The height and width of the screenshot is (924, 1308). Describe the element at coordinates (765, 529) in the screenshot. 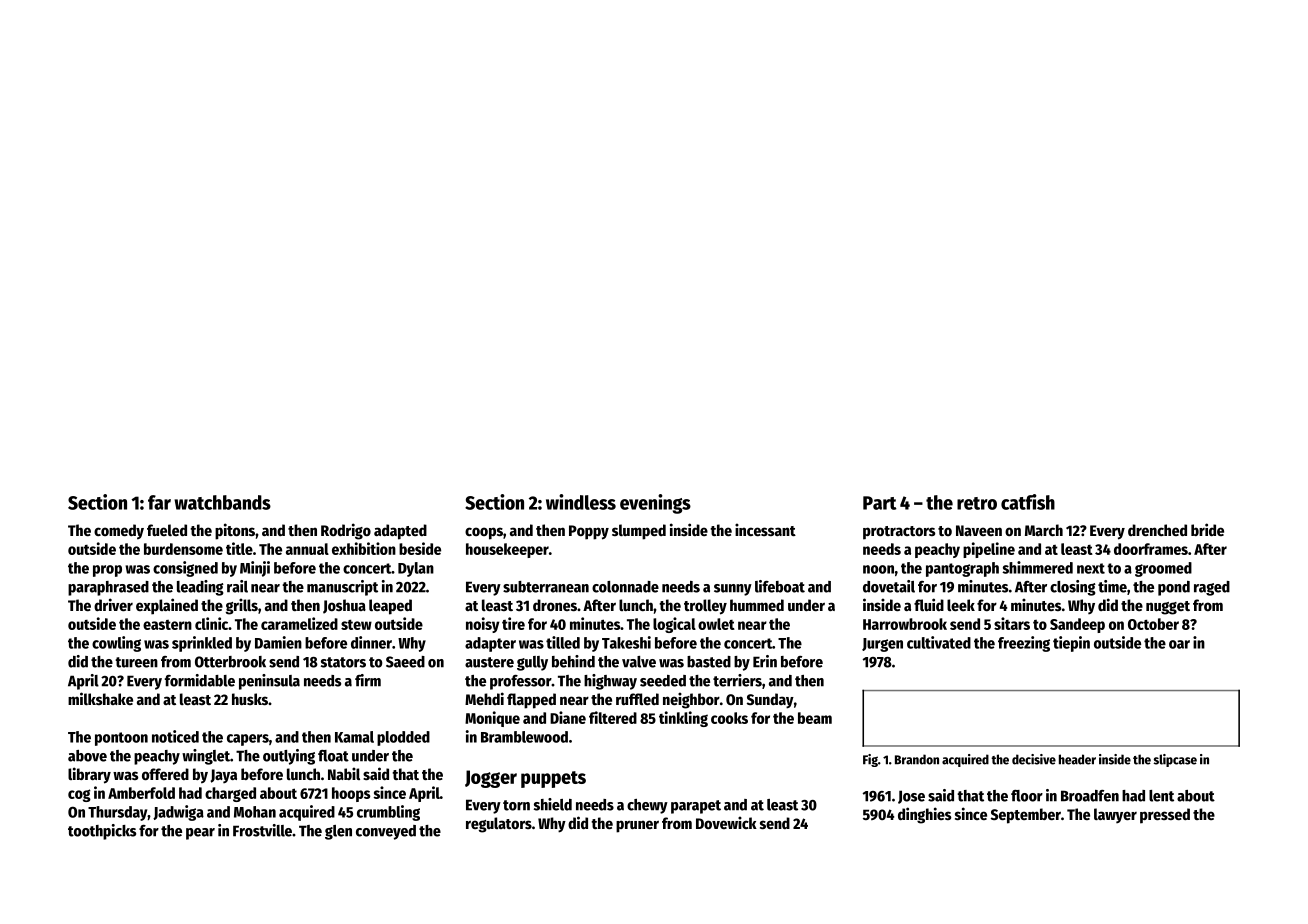

I see `incessant` at that location.
